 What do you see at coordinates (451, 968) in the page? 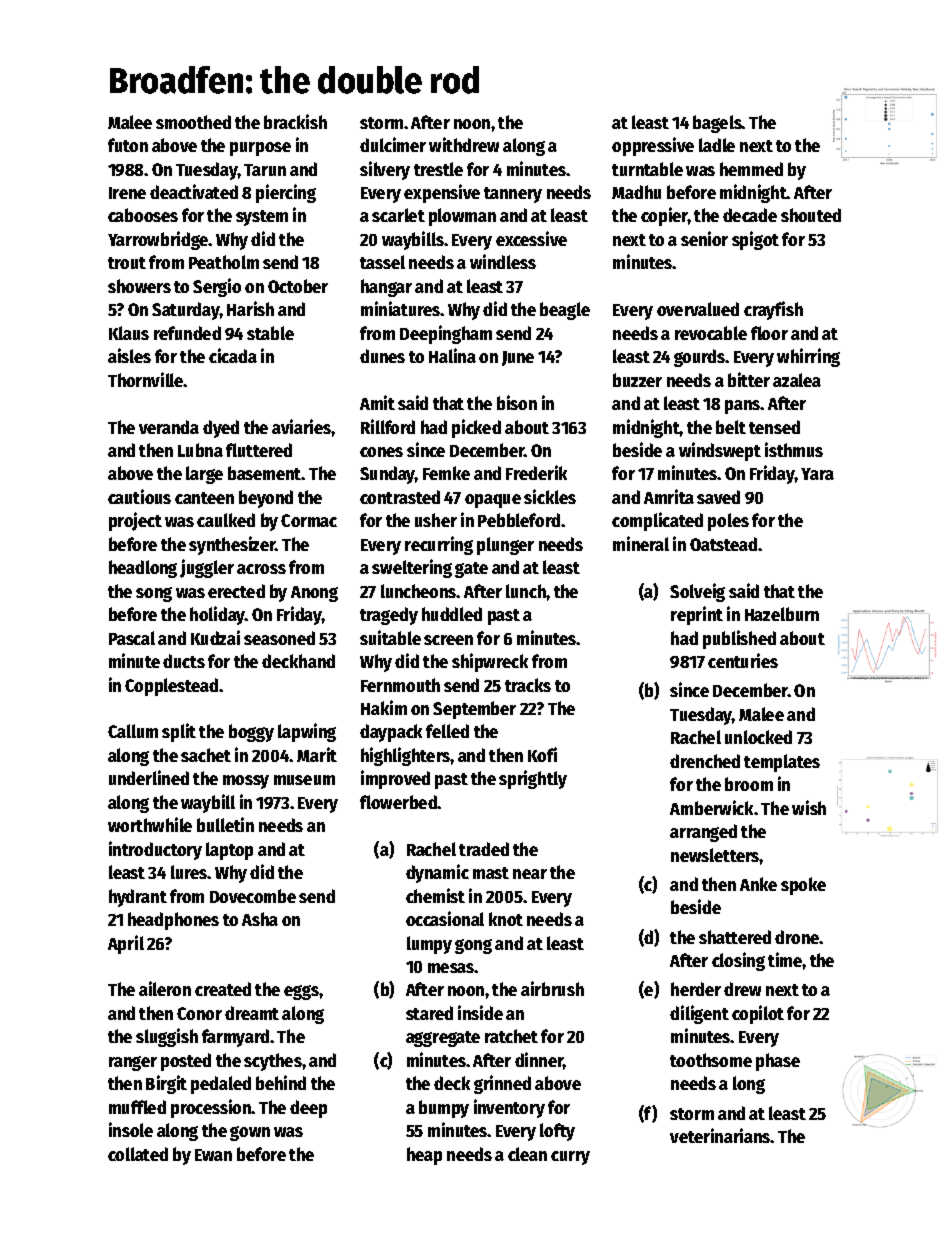
I see `mesas` at bounding box center [451, 968].
